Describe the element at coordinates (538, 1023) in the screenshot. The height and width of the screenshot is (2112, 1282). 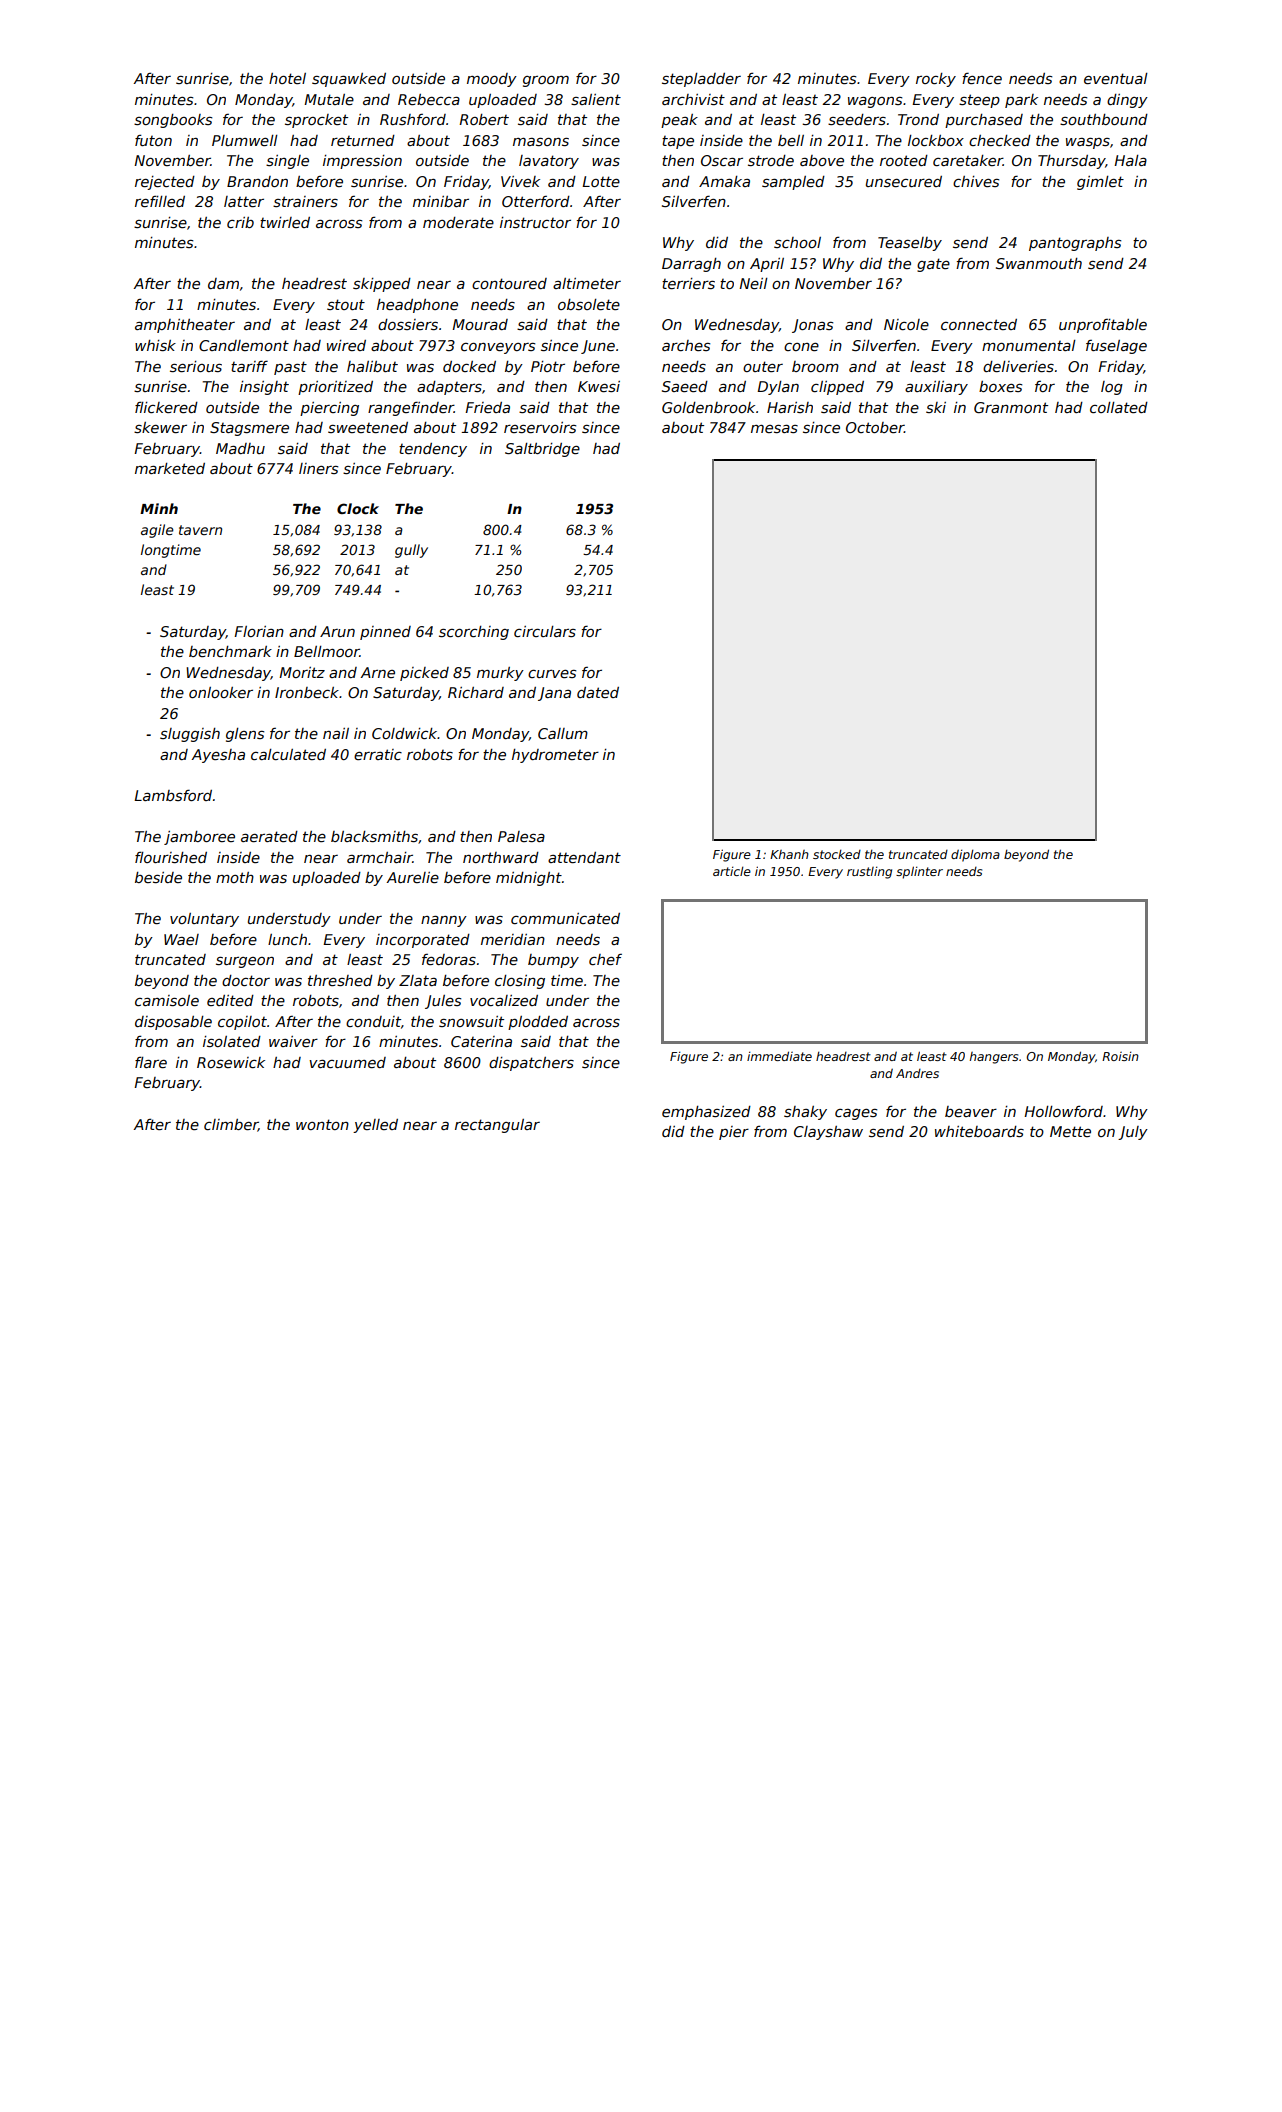
I see `plodded` at that location.
